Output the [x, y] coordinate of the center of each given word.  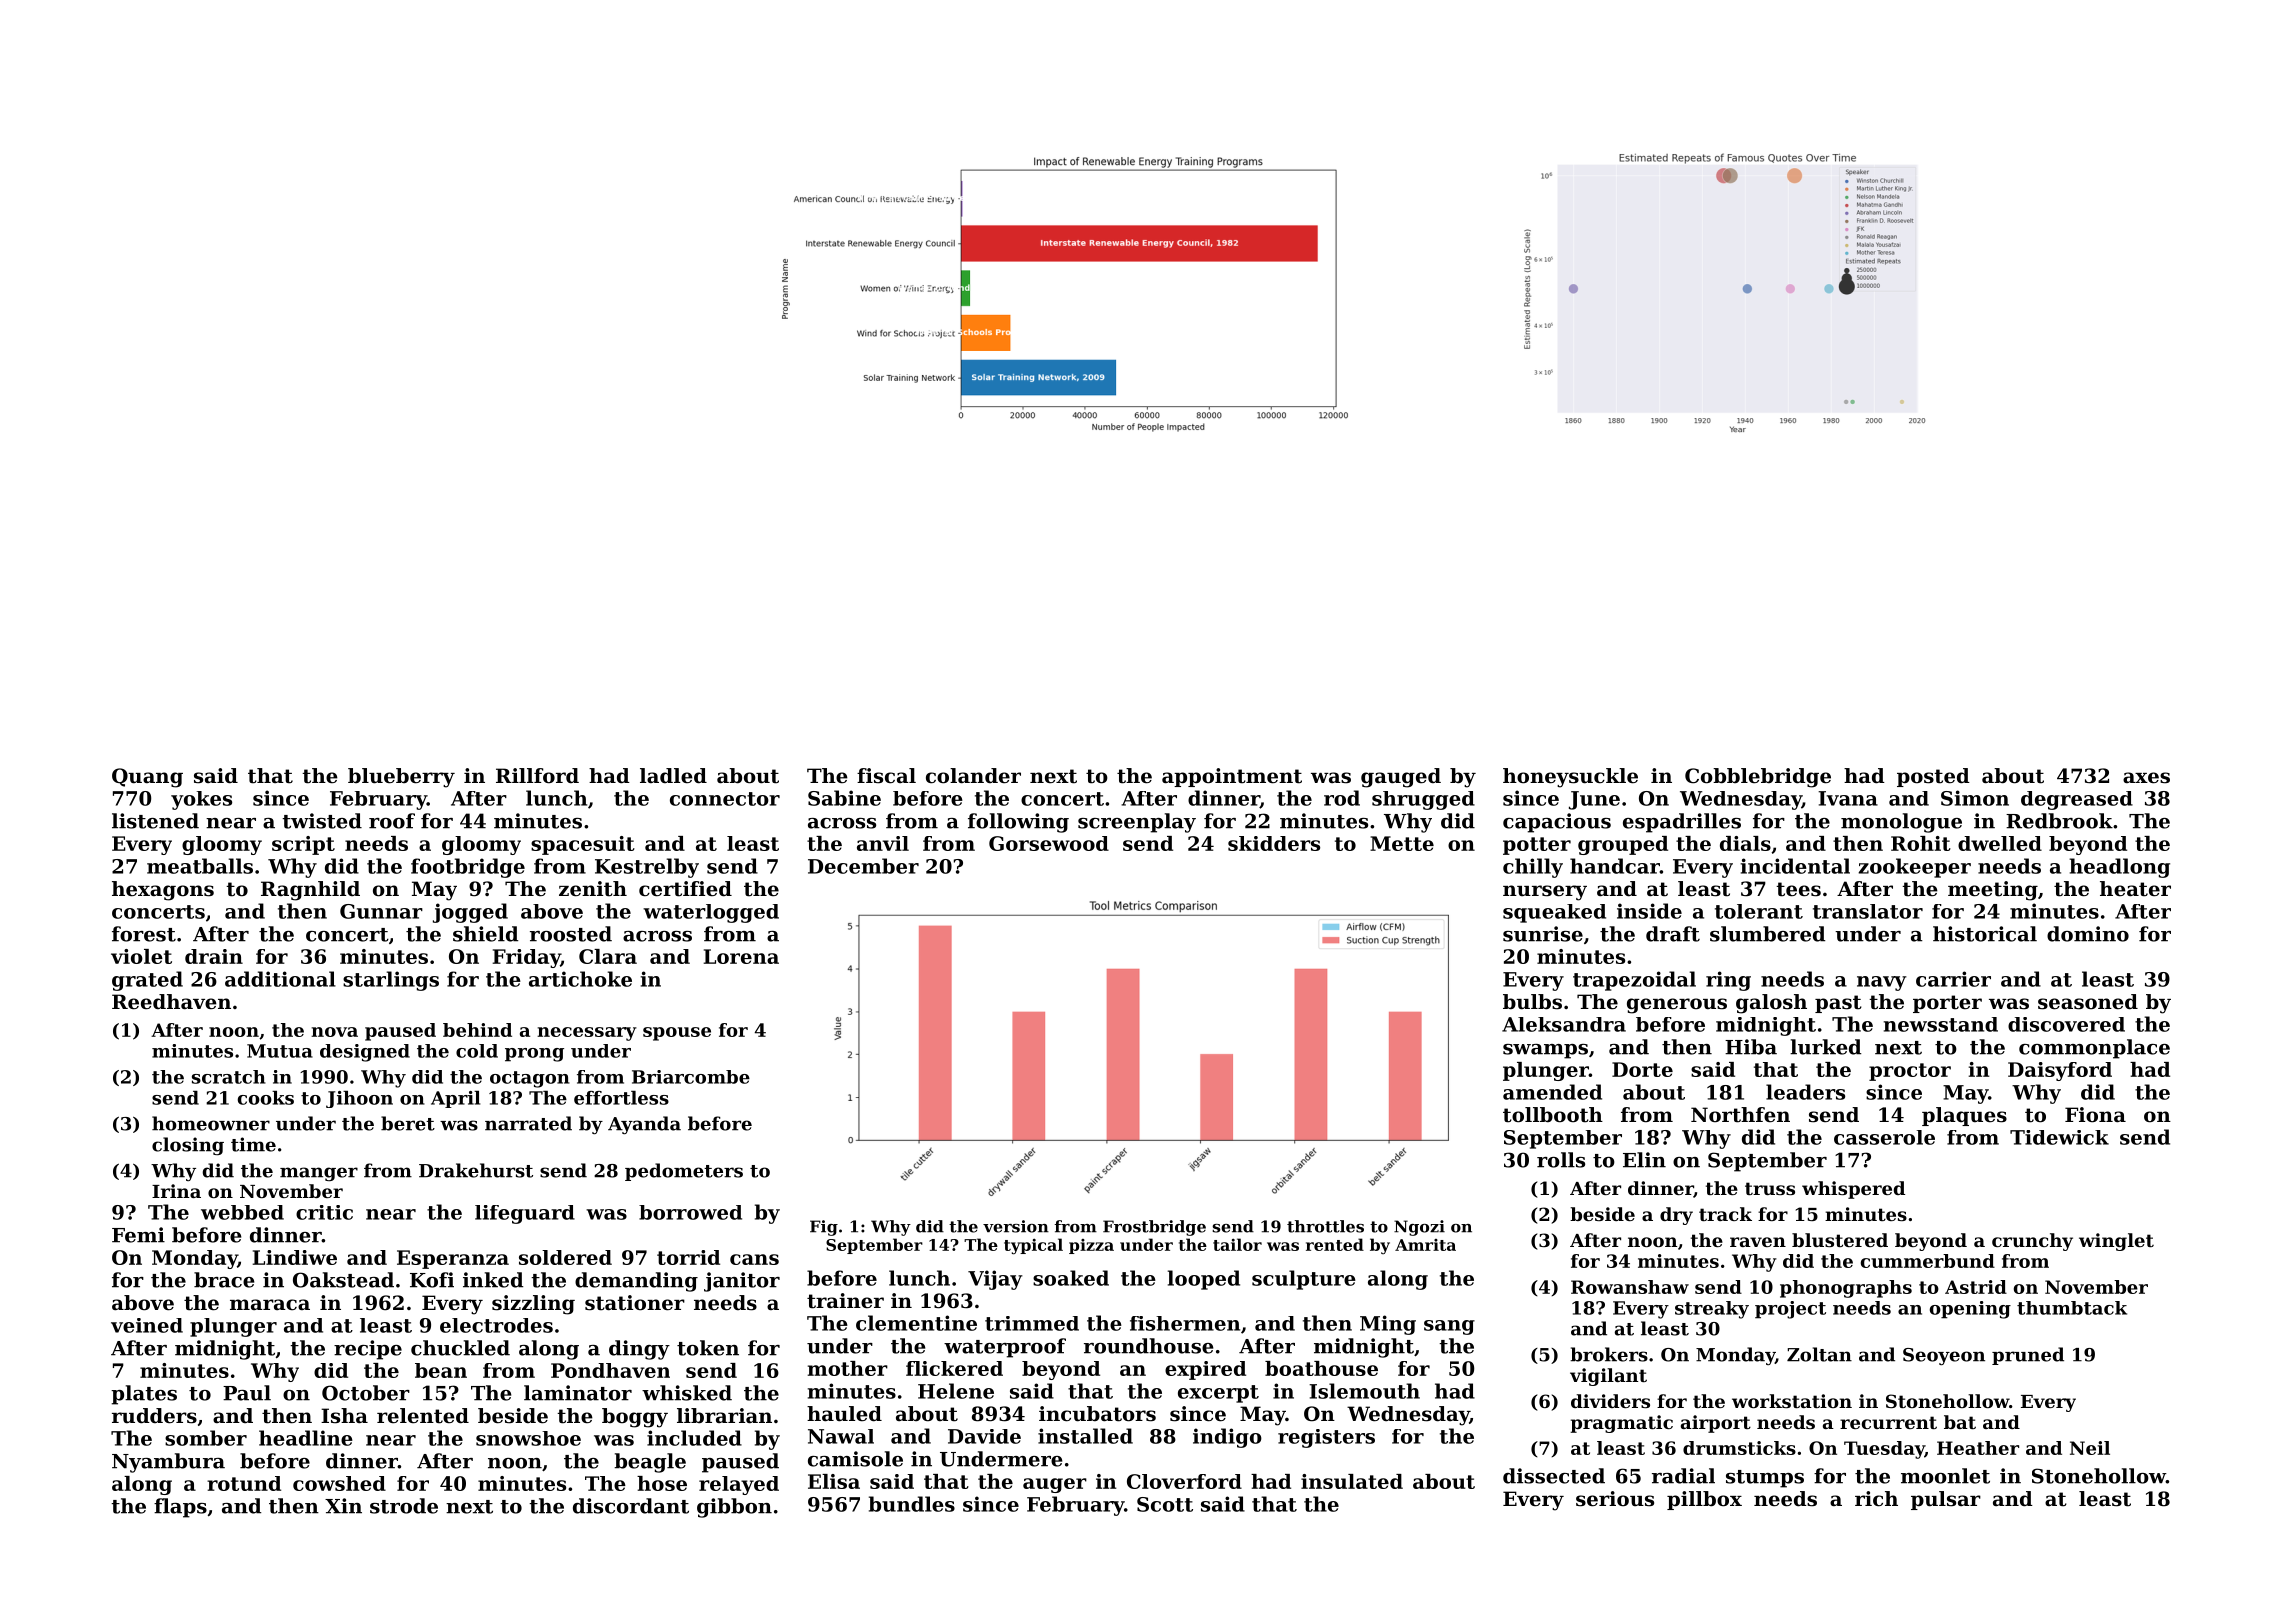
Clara [608, 956]
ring [1728, 981]
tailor [1237, 1244]
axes [2146, 778]
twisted [322, 821]
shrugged [1423, 800]
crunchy [2032, 1242]
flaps [180, 1508]
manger [319, 1174]
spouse [677, 1034]
